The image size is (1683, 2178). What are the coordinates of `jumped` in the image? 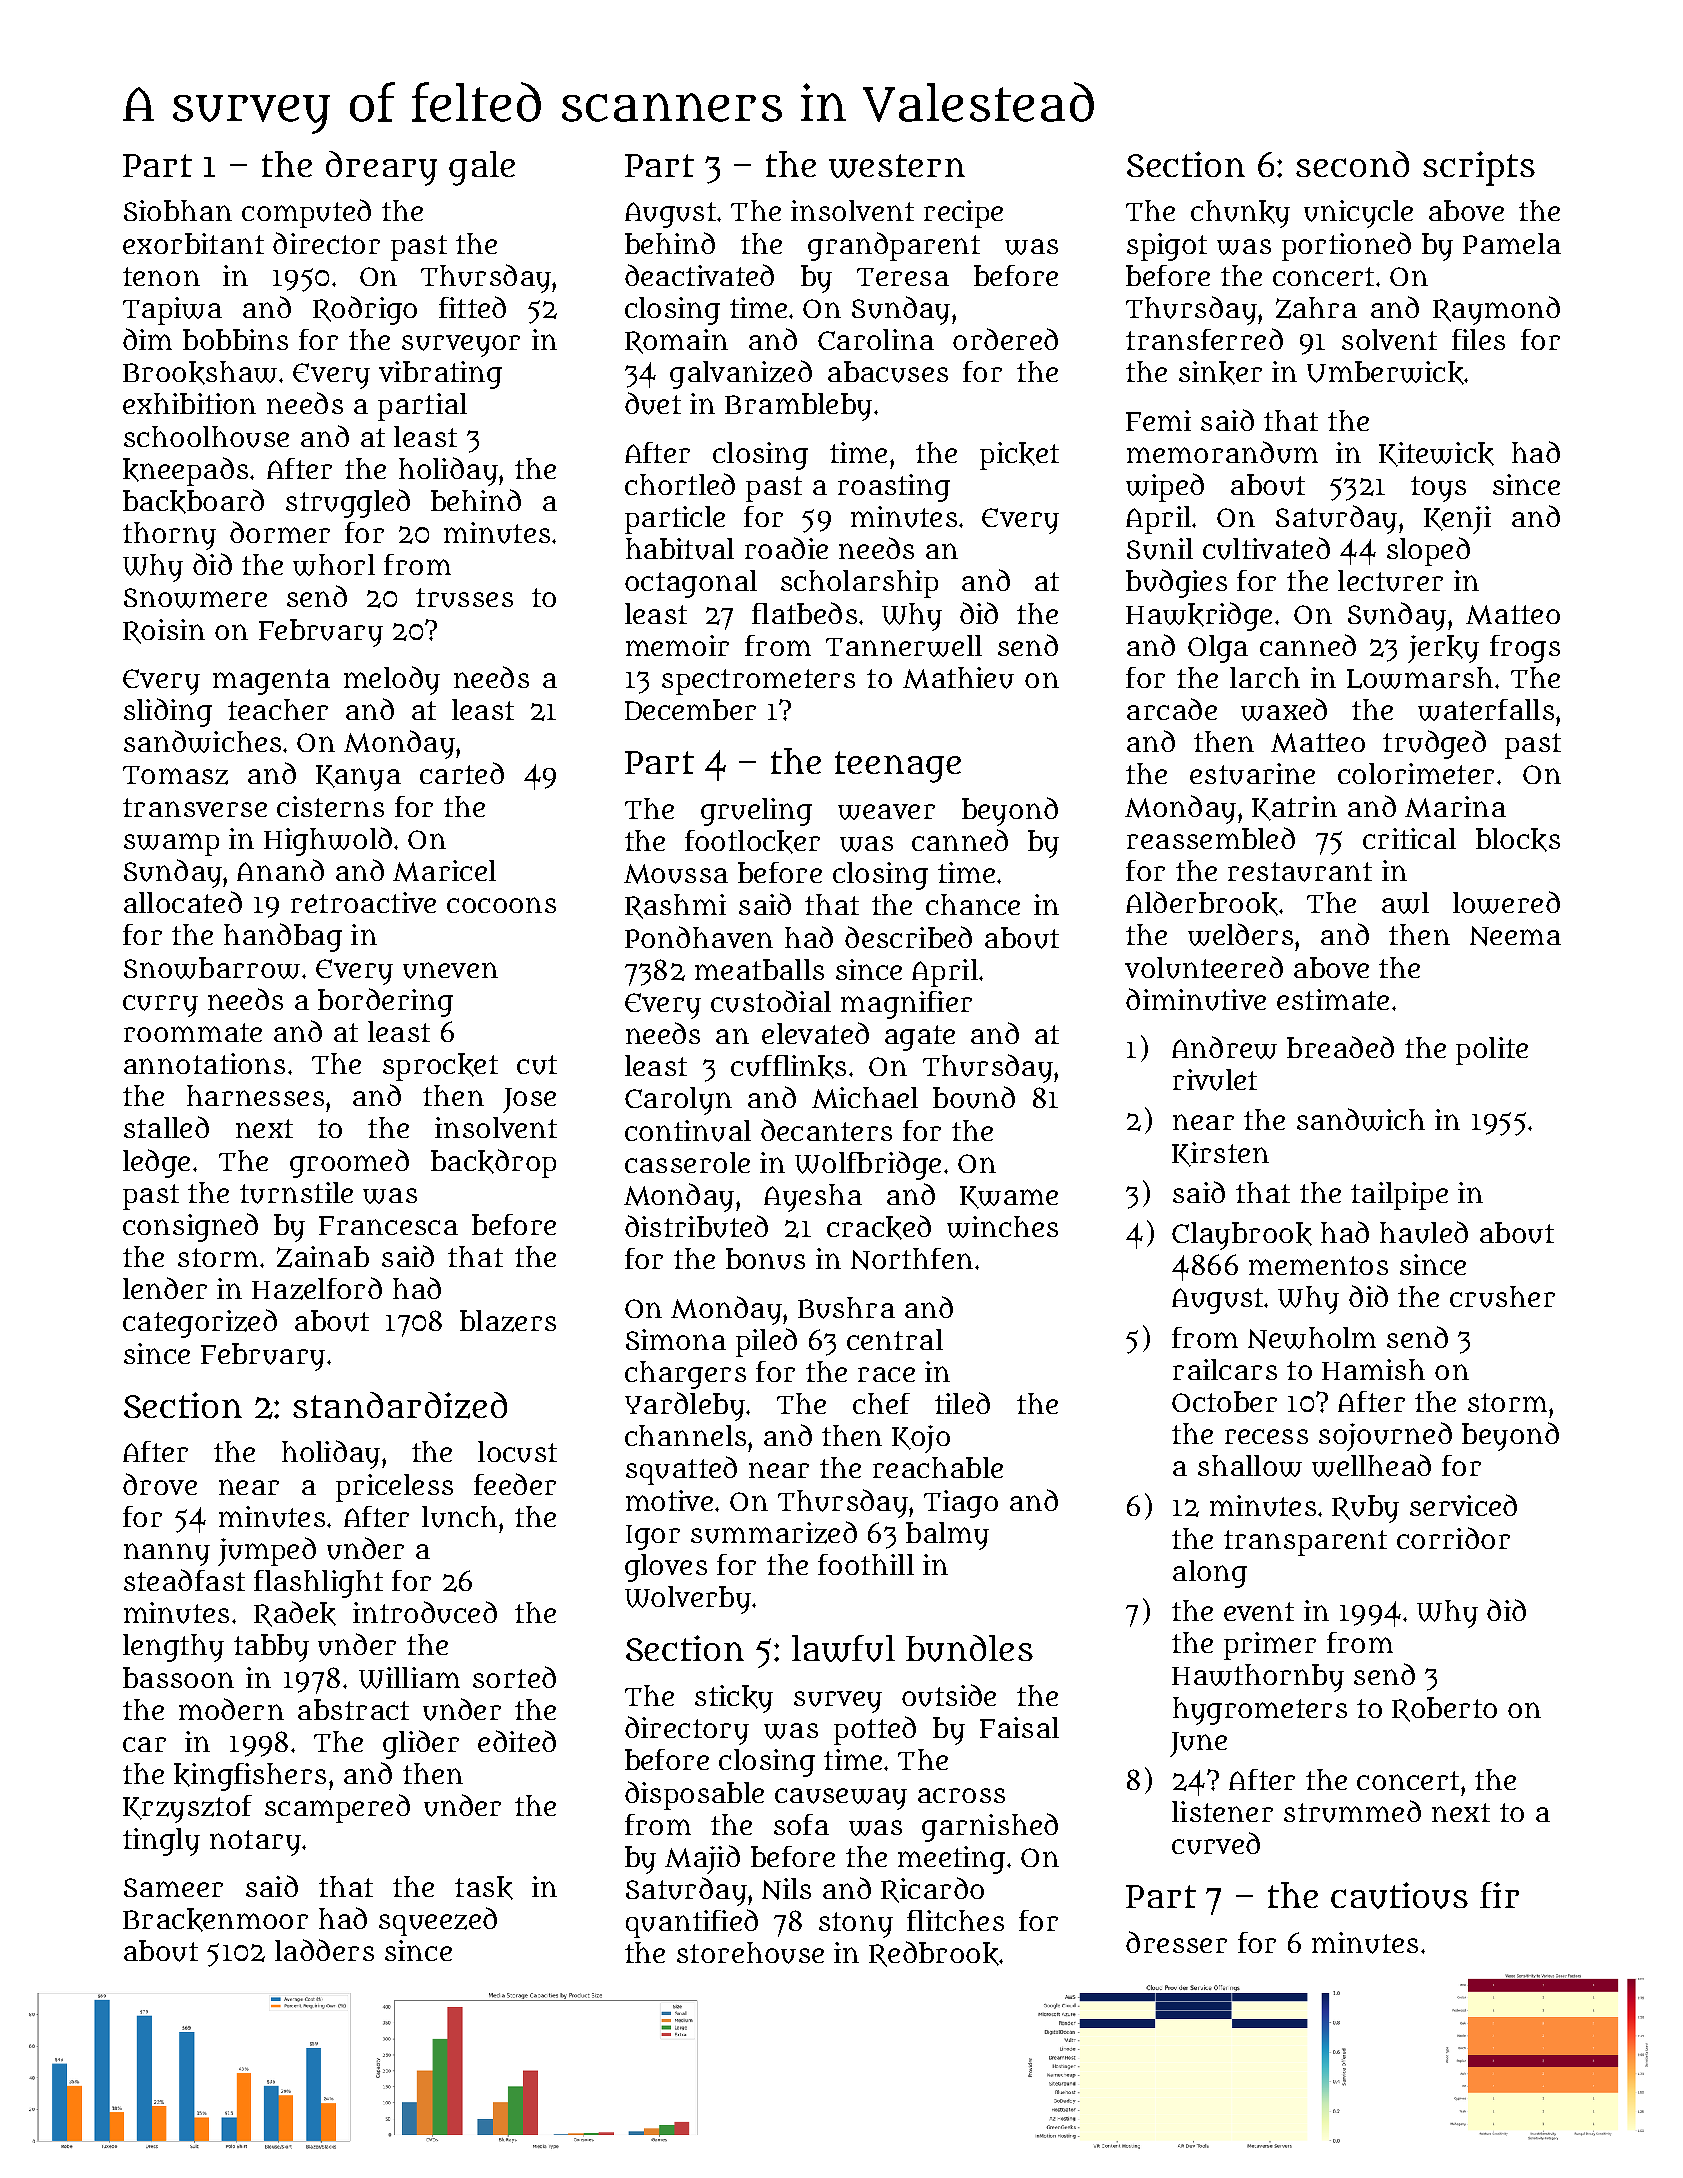 It's located at (267, 1551).
